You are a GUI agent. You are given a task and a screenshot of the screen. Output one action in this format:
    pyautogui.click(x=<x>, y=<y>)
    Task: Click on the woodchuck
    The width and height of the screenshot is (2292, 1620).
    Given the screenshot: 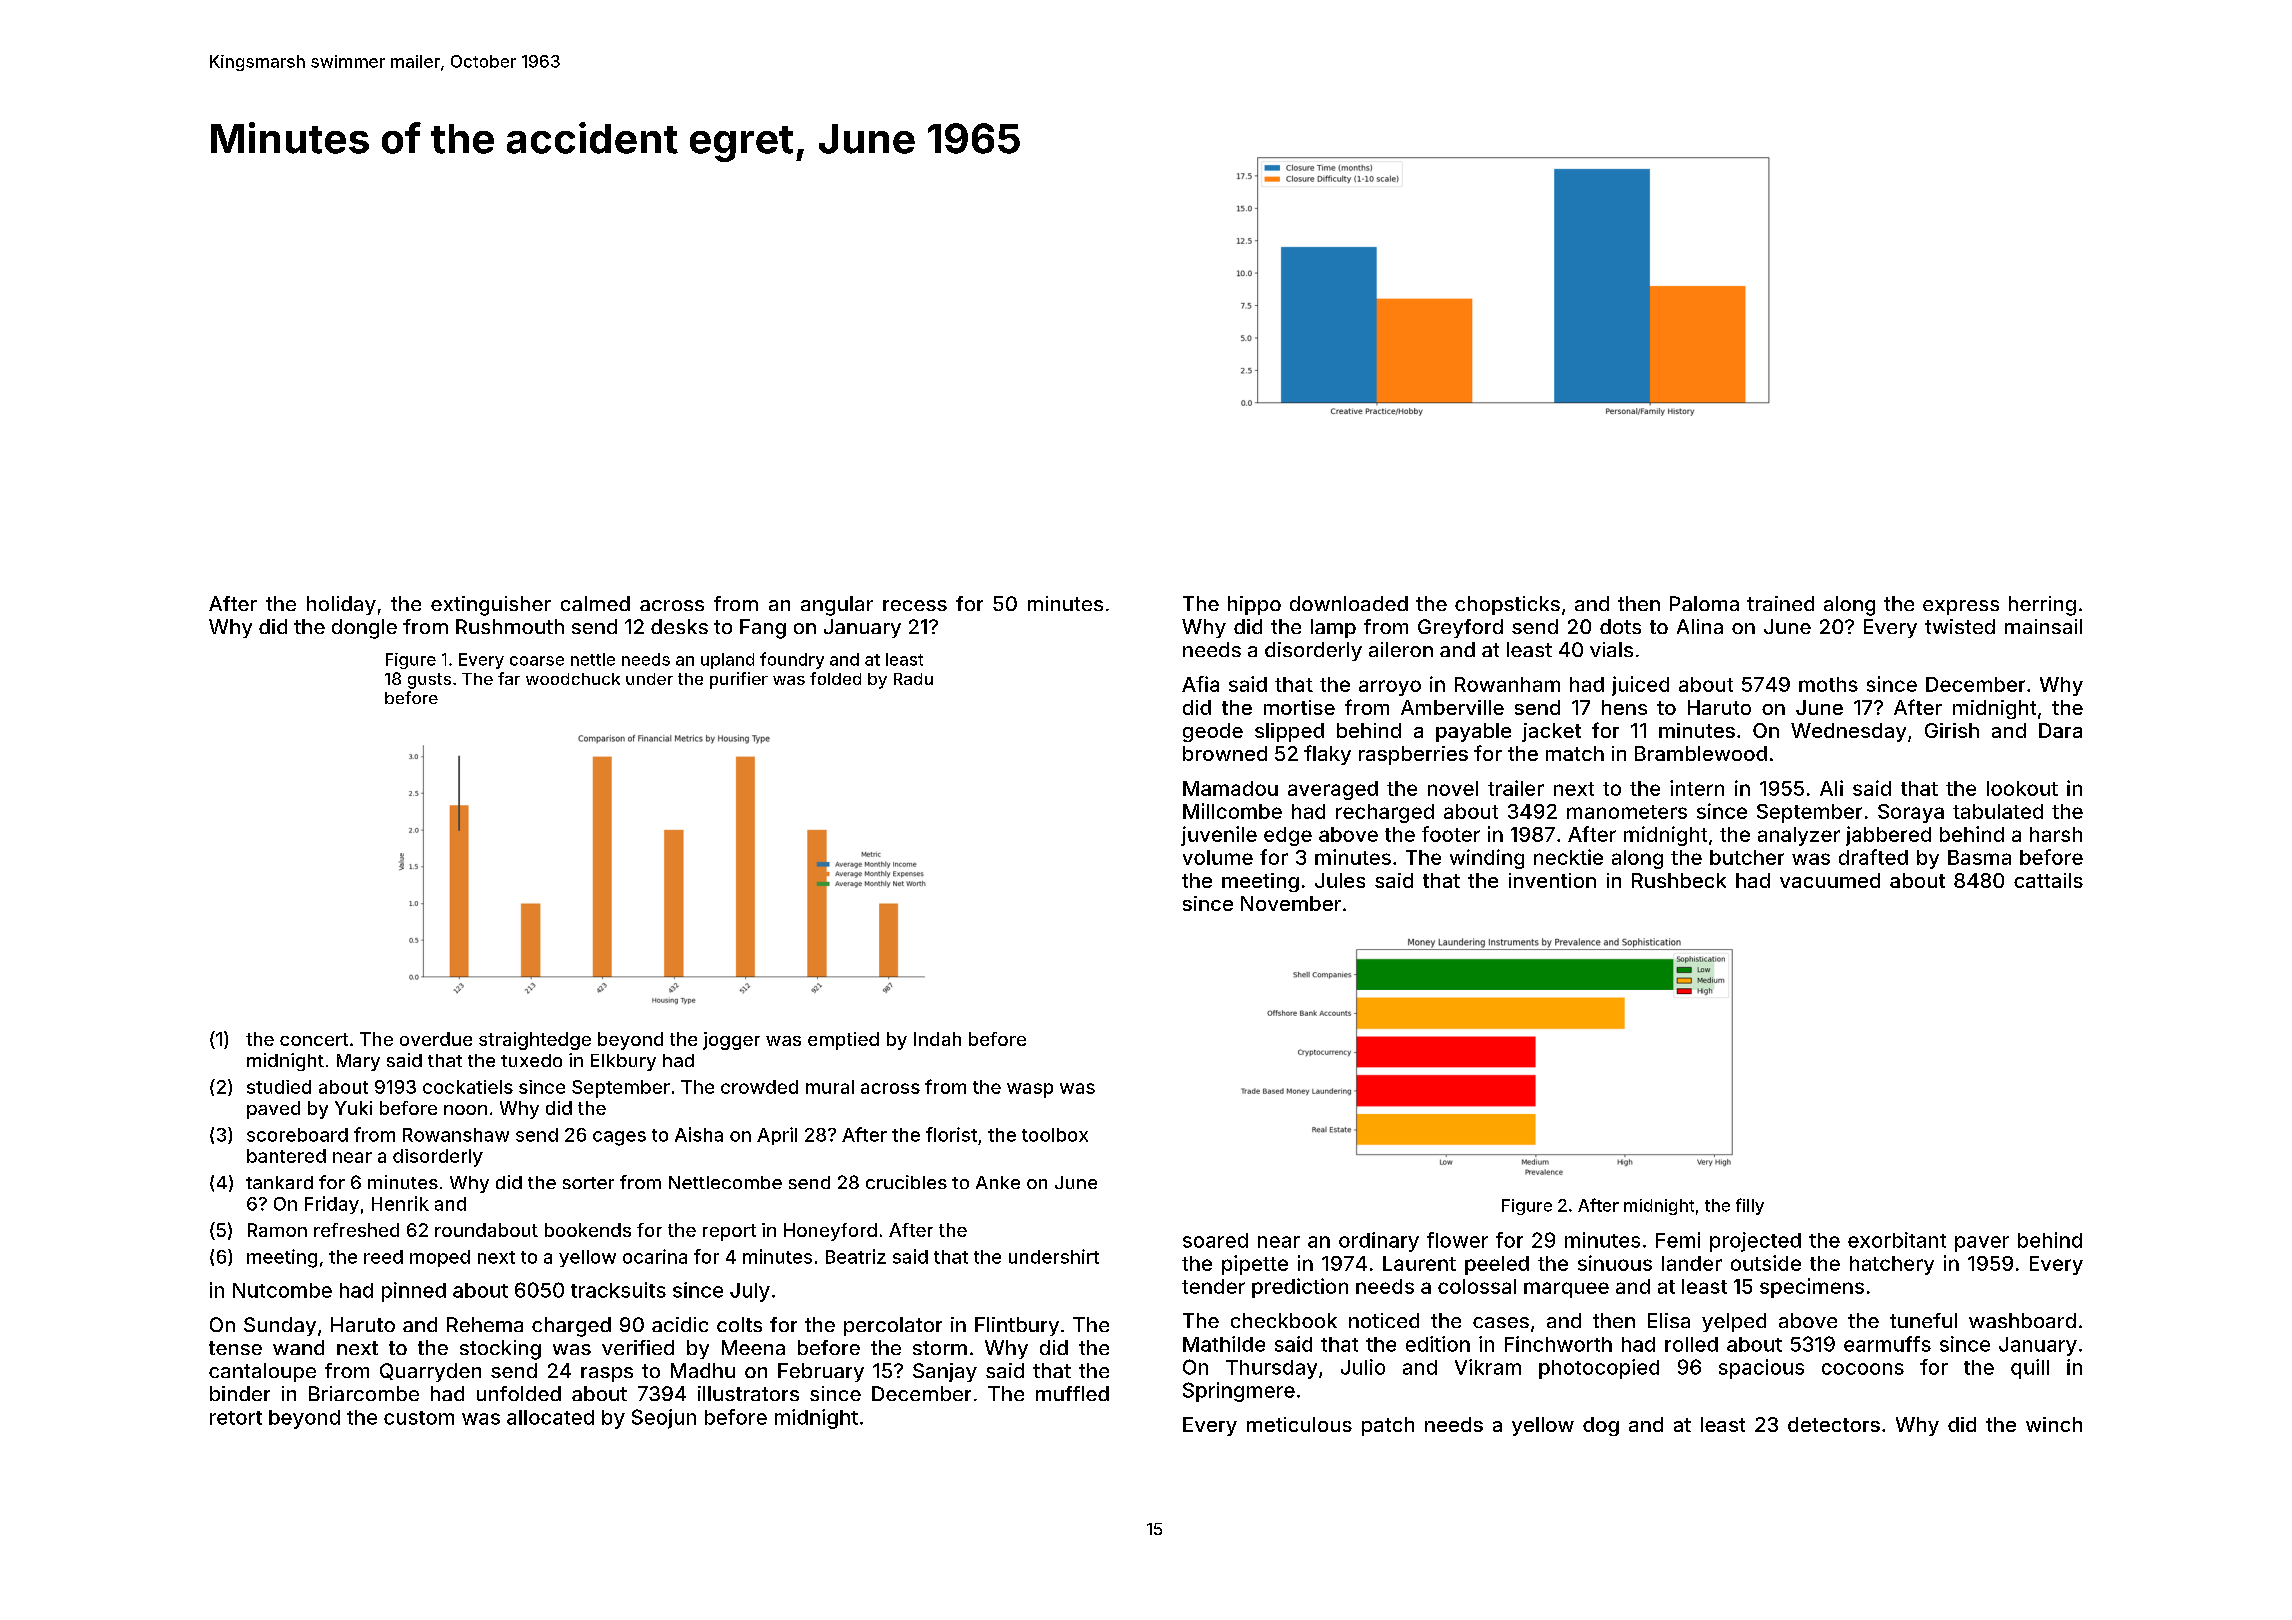 What is the action you would take?
    pyautogui.click(x=573, y=679)
